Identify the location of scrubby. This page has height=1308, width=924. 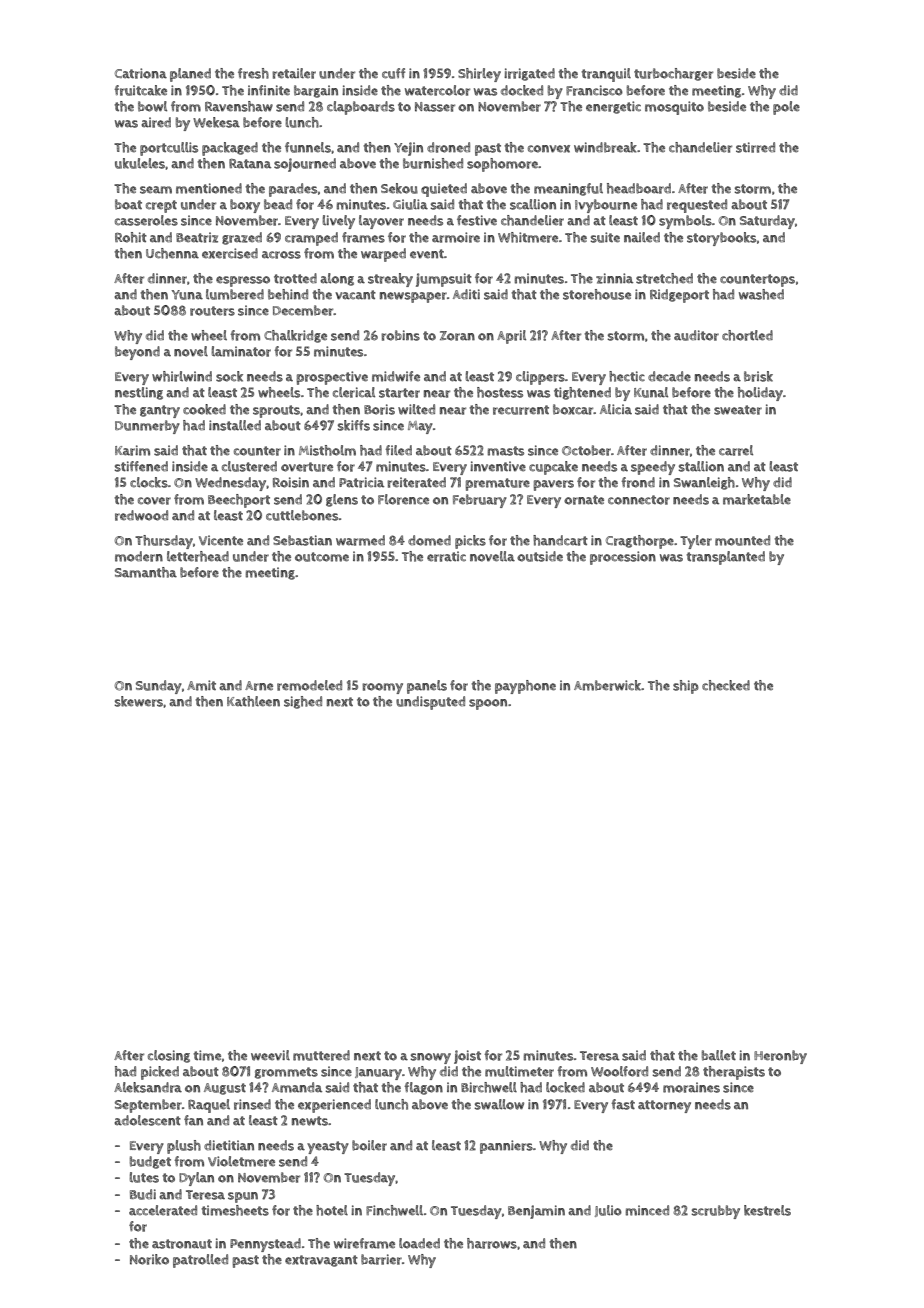
(715, 1212).
